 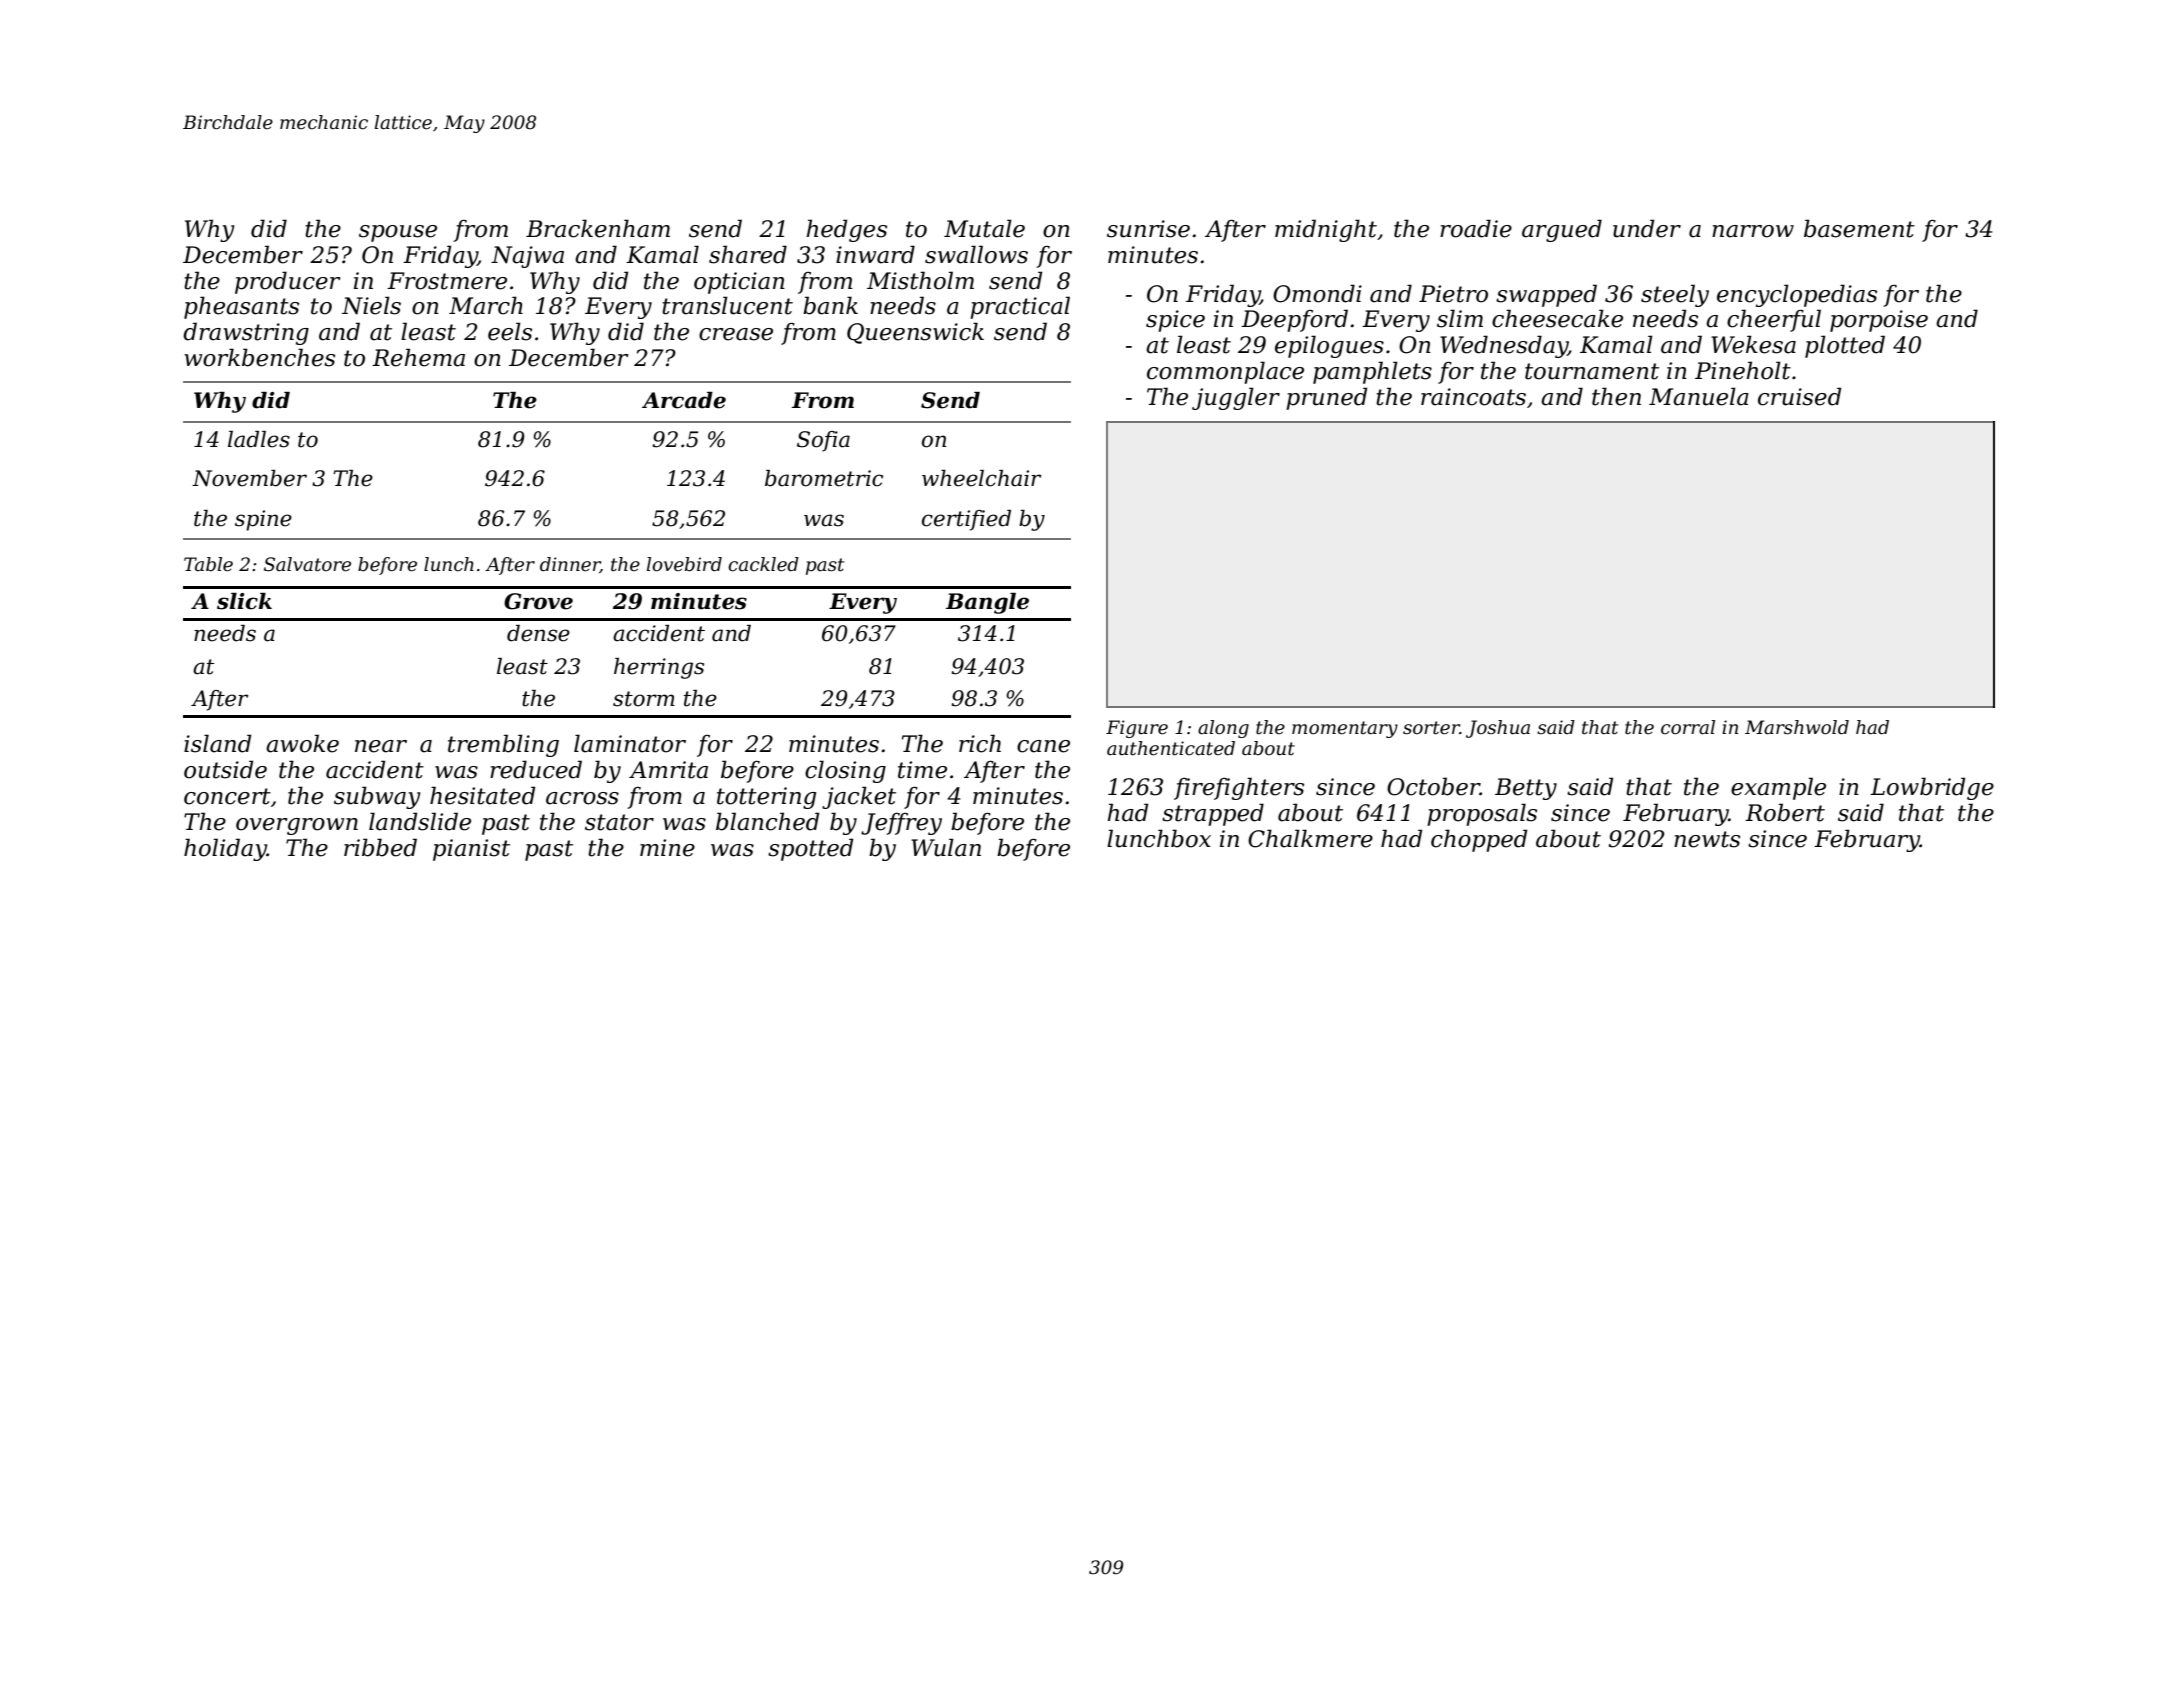 I want to click on certified, so click(x=966, y=520).
